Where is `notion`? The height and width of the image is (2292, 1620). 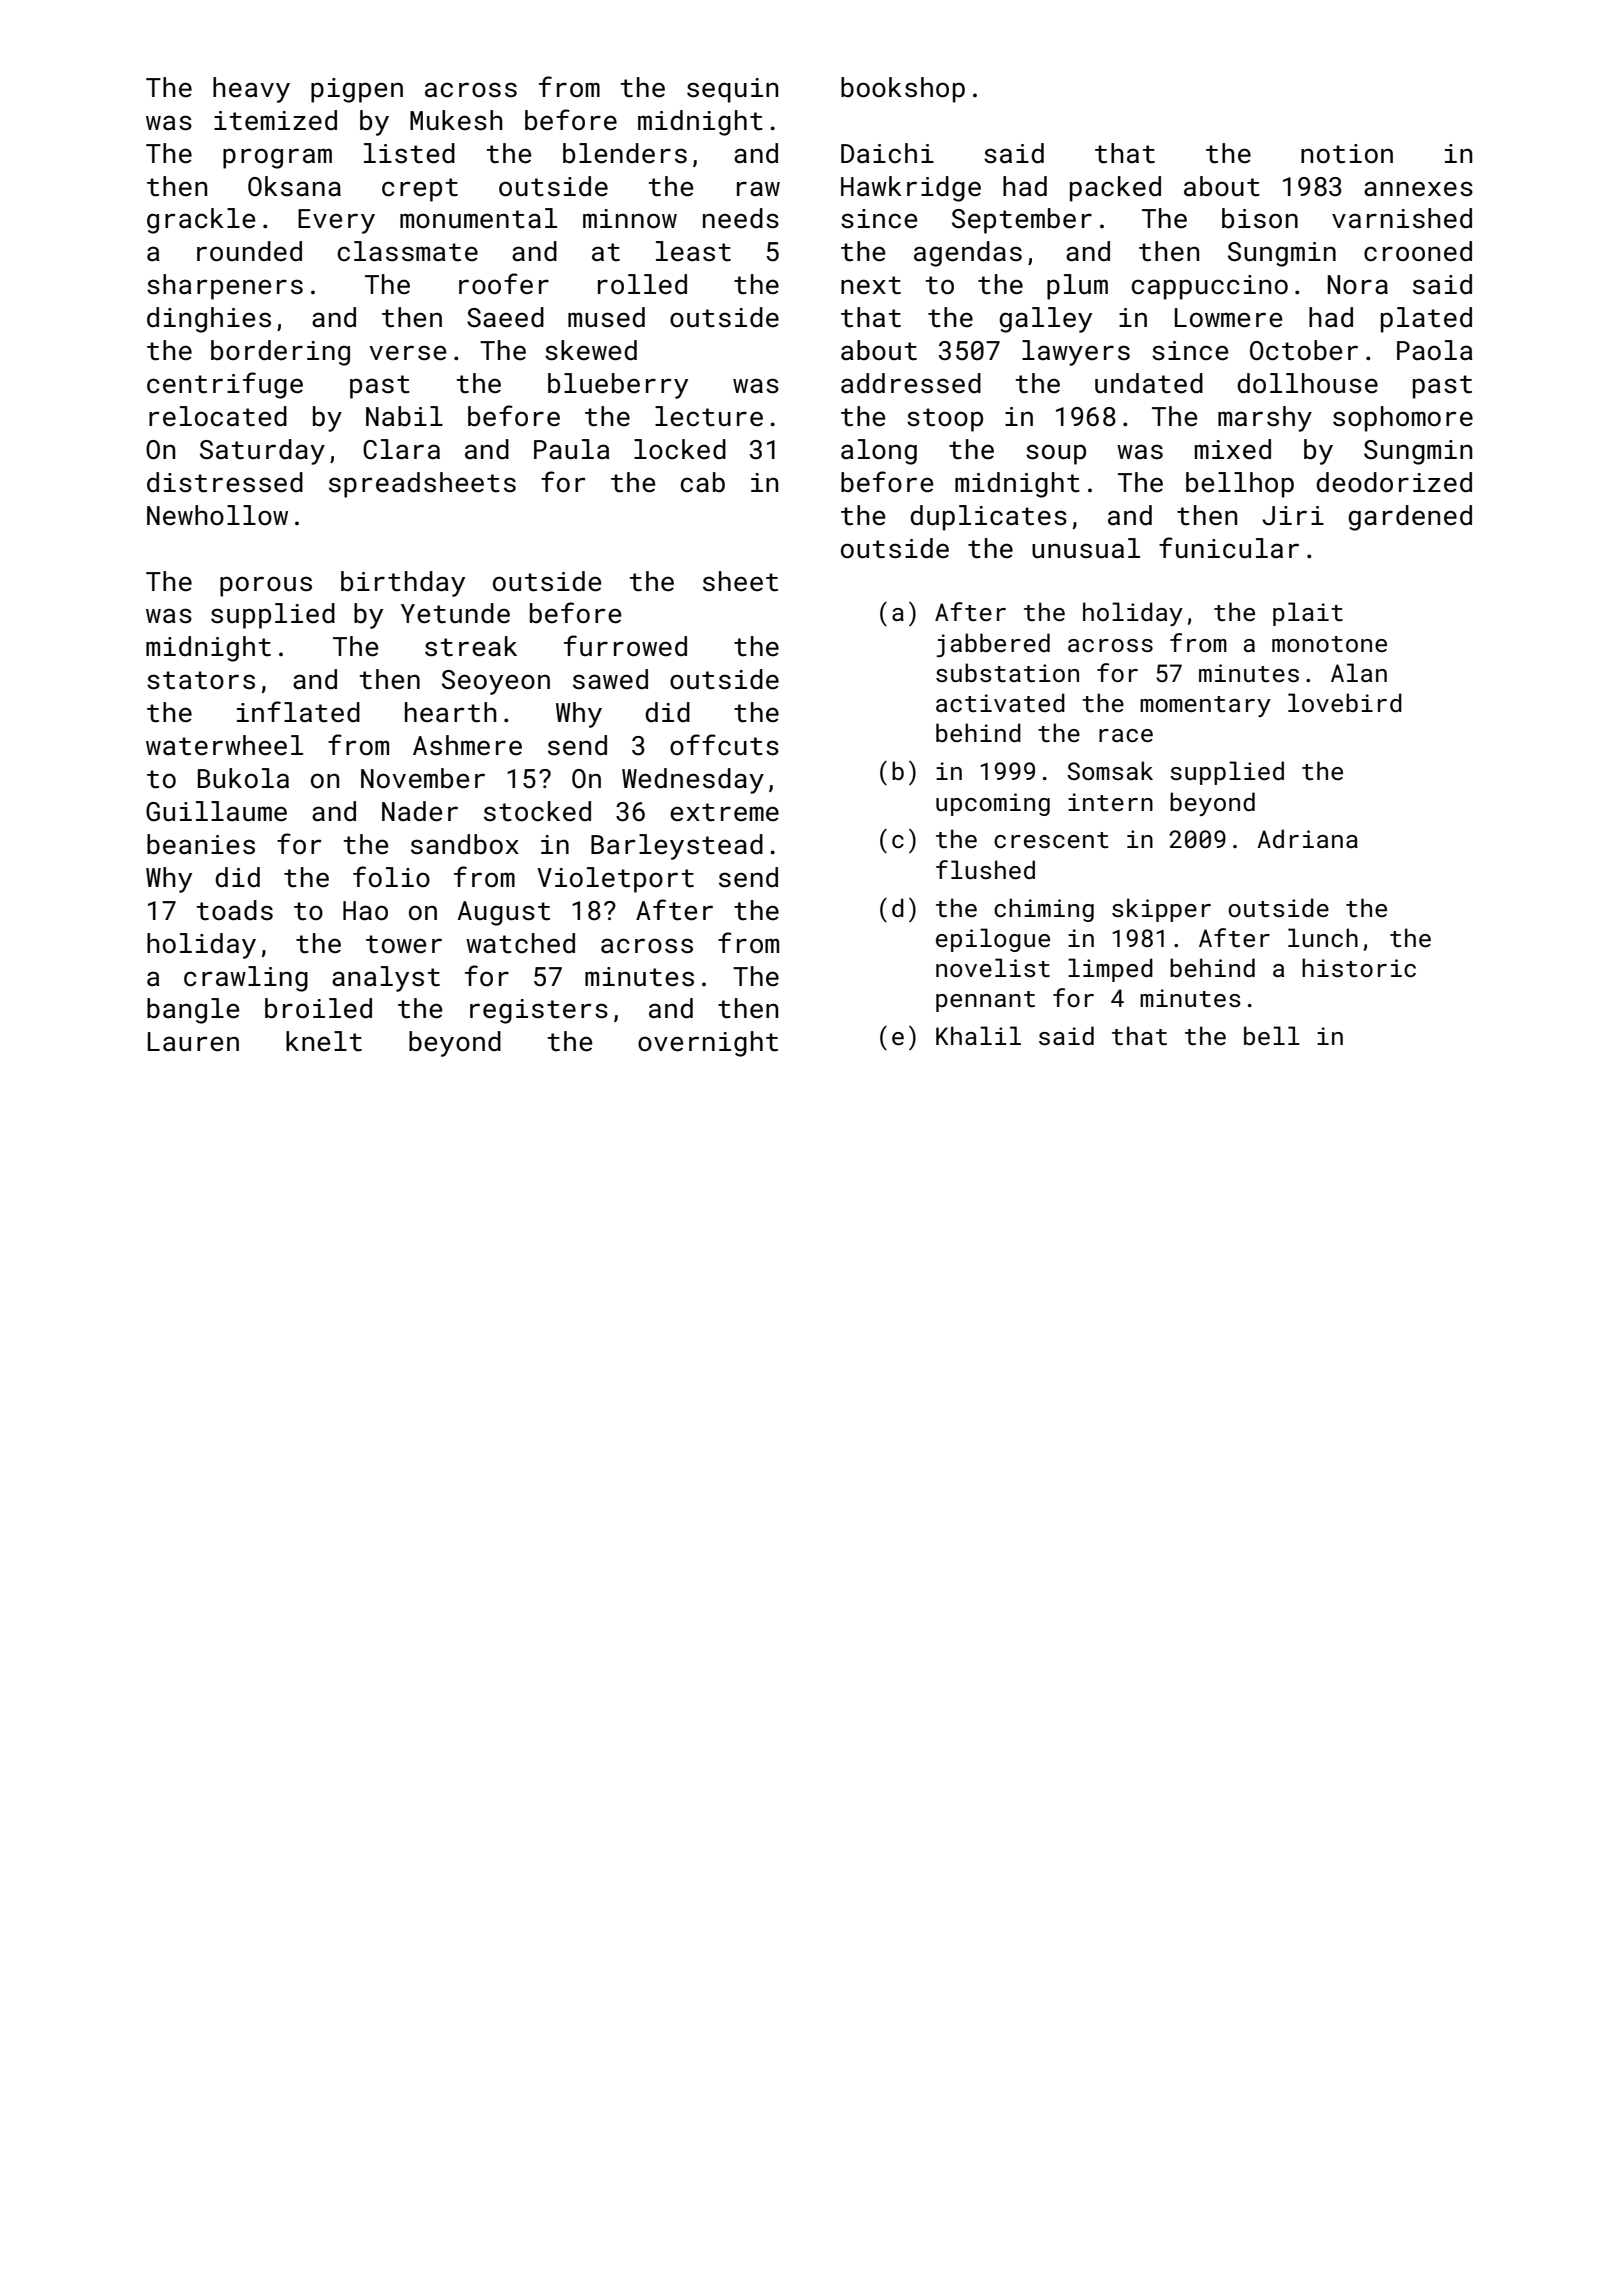 notion is located at coordinates (1347, 154).
